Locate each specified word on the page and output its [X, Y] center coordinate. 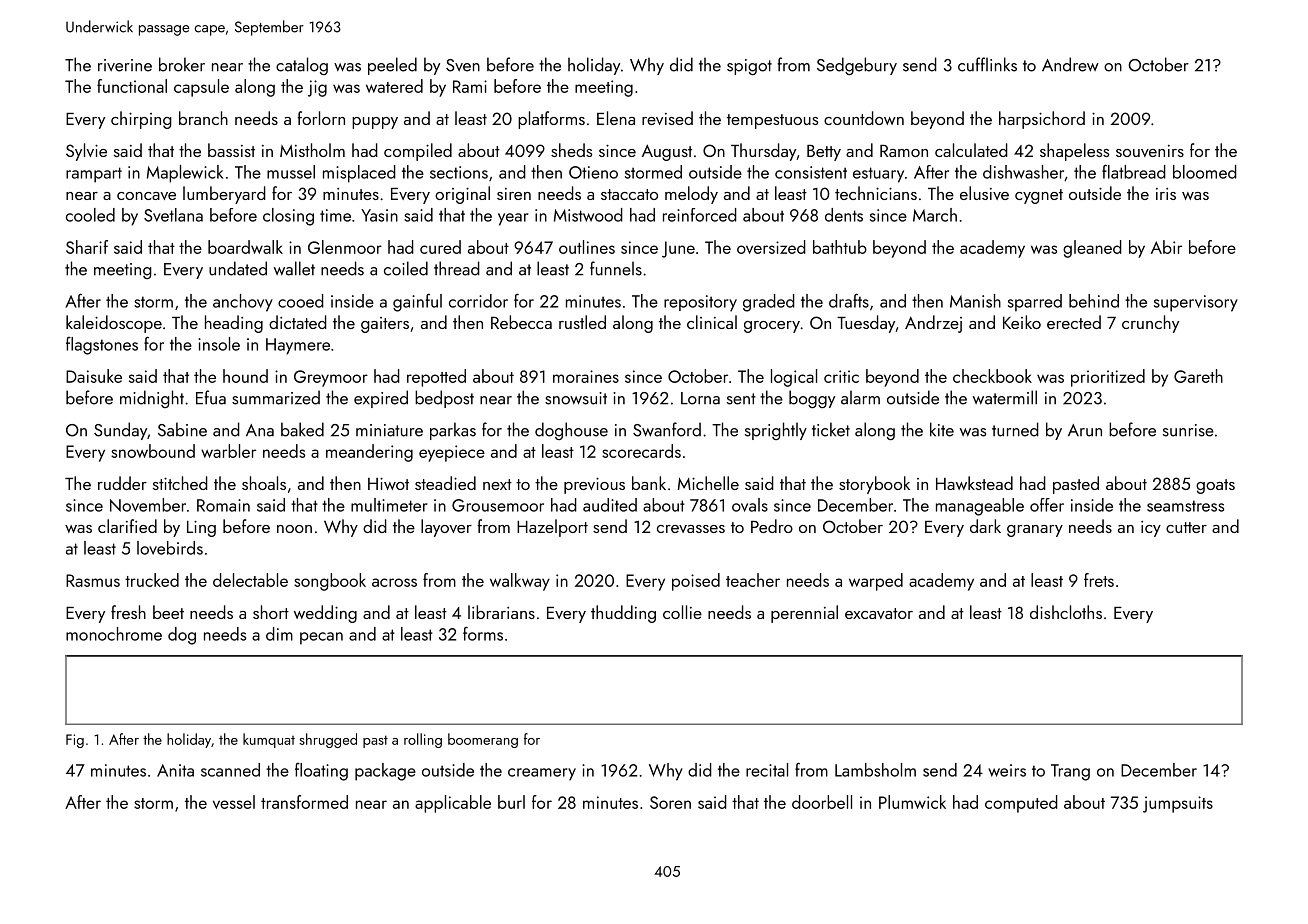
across [394, 582]
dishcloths [1066, 612]
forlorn [321, 118]
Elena [616, 118]
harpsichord [1042, 120]
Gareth [1198, 376]
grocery [772, 327]
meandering [369, 453]
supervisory [1196, 303]
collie [682, 612]
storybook [874, 485]
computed [1021, 804]
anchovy [243, 303]
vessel [234, 802]
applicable [453, 804]
